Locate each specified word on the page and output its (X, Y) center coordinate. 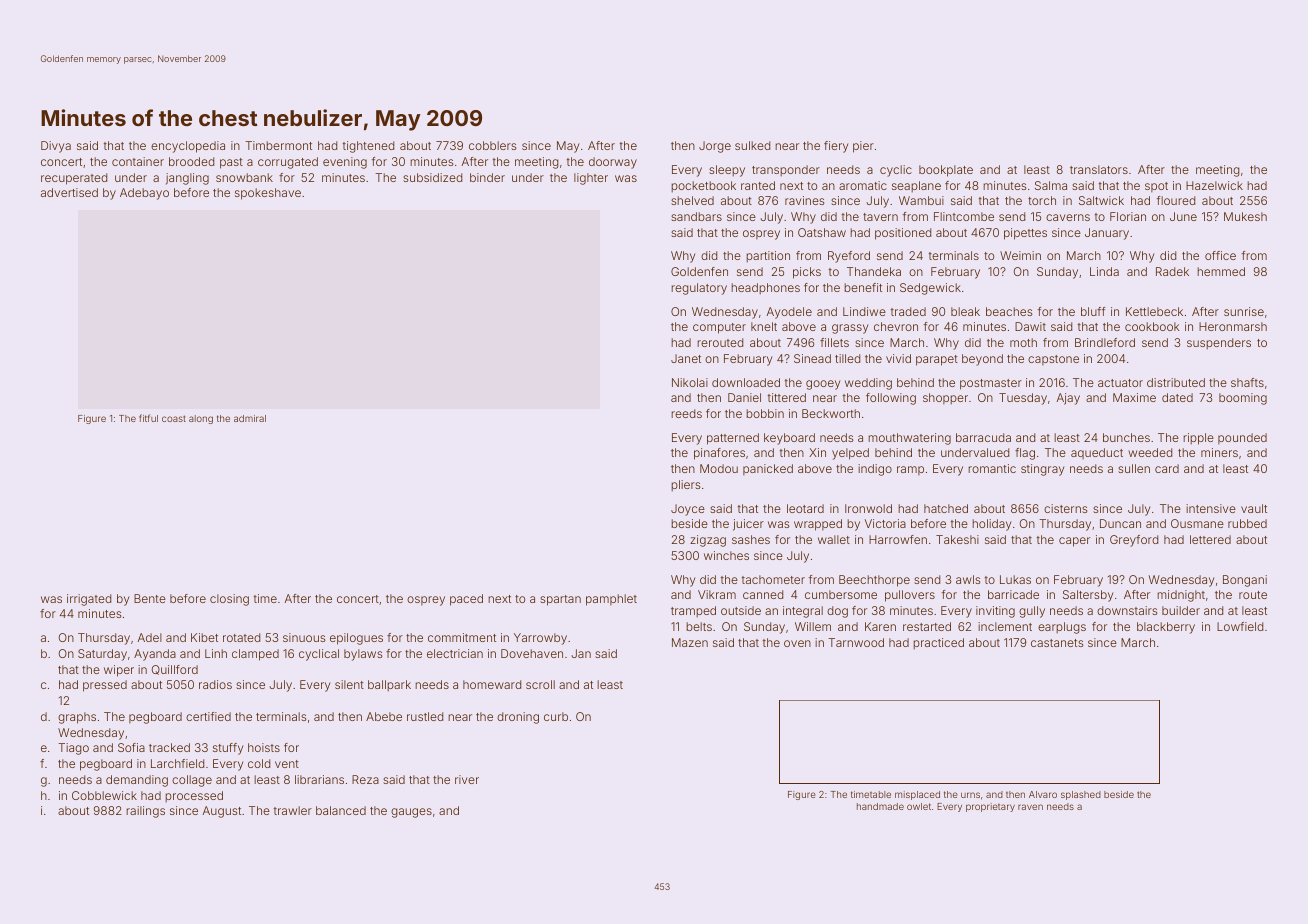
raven (1030, 807)
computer (719, 328)
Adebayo (144, 194)
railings (145, 812)
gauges (411, 813)
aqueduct (1097, 453)
